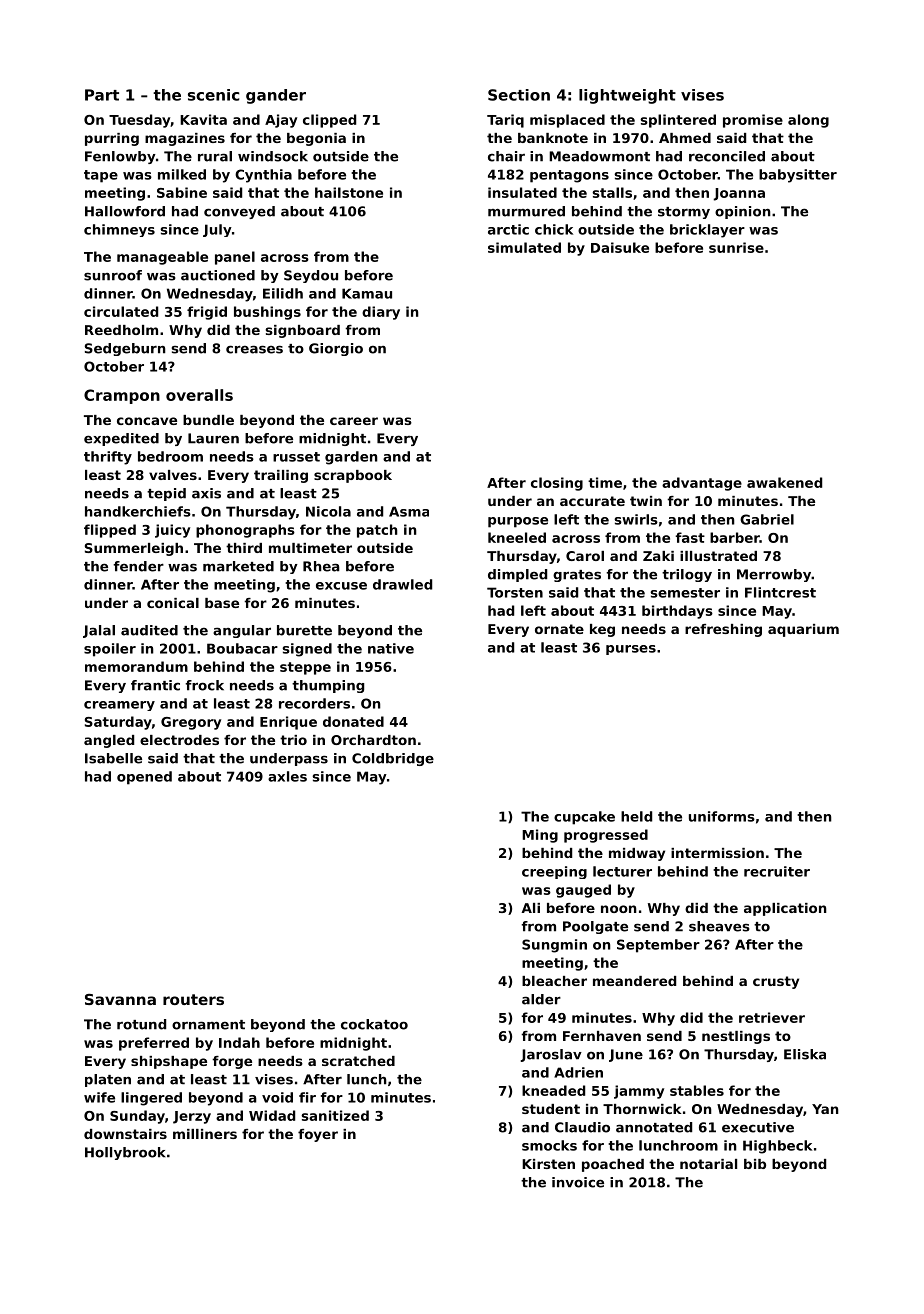 The image size is (924, 1314). What do you see at coordinates (182, 174) in the screenshot?
I see `milked` at bounding box center [182, 174].
